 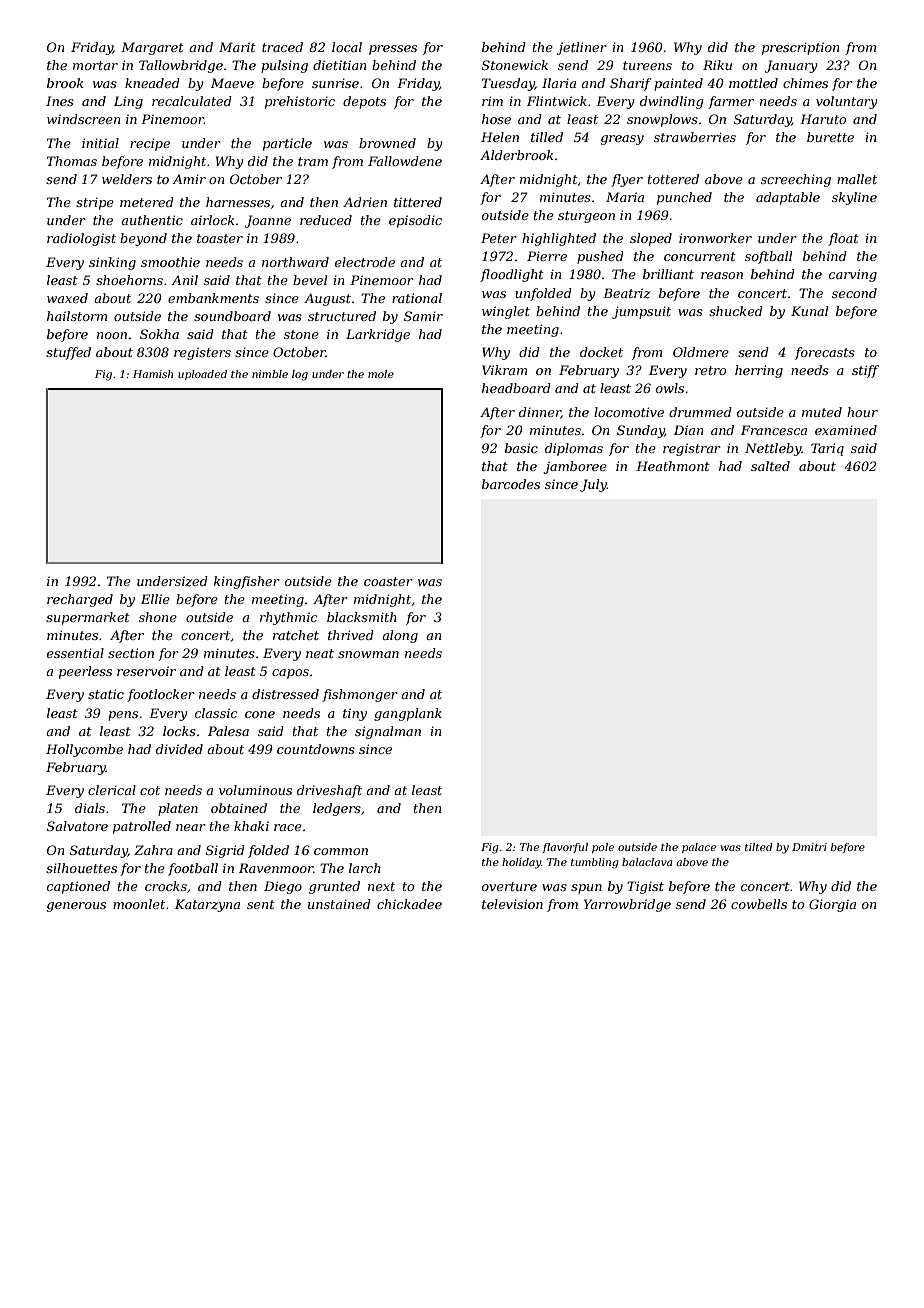 I want to click on fishmonger, so click(x=360, y=695).
